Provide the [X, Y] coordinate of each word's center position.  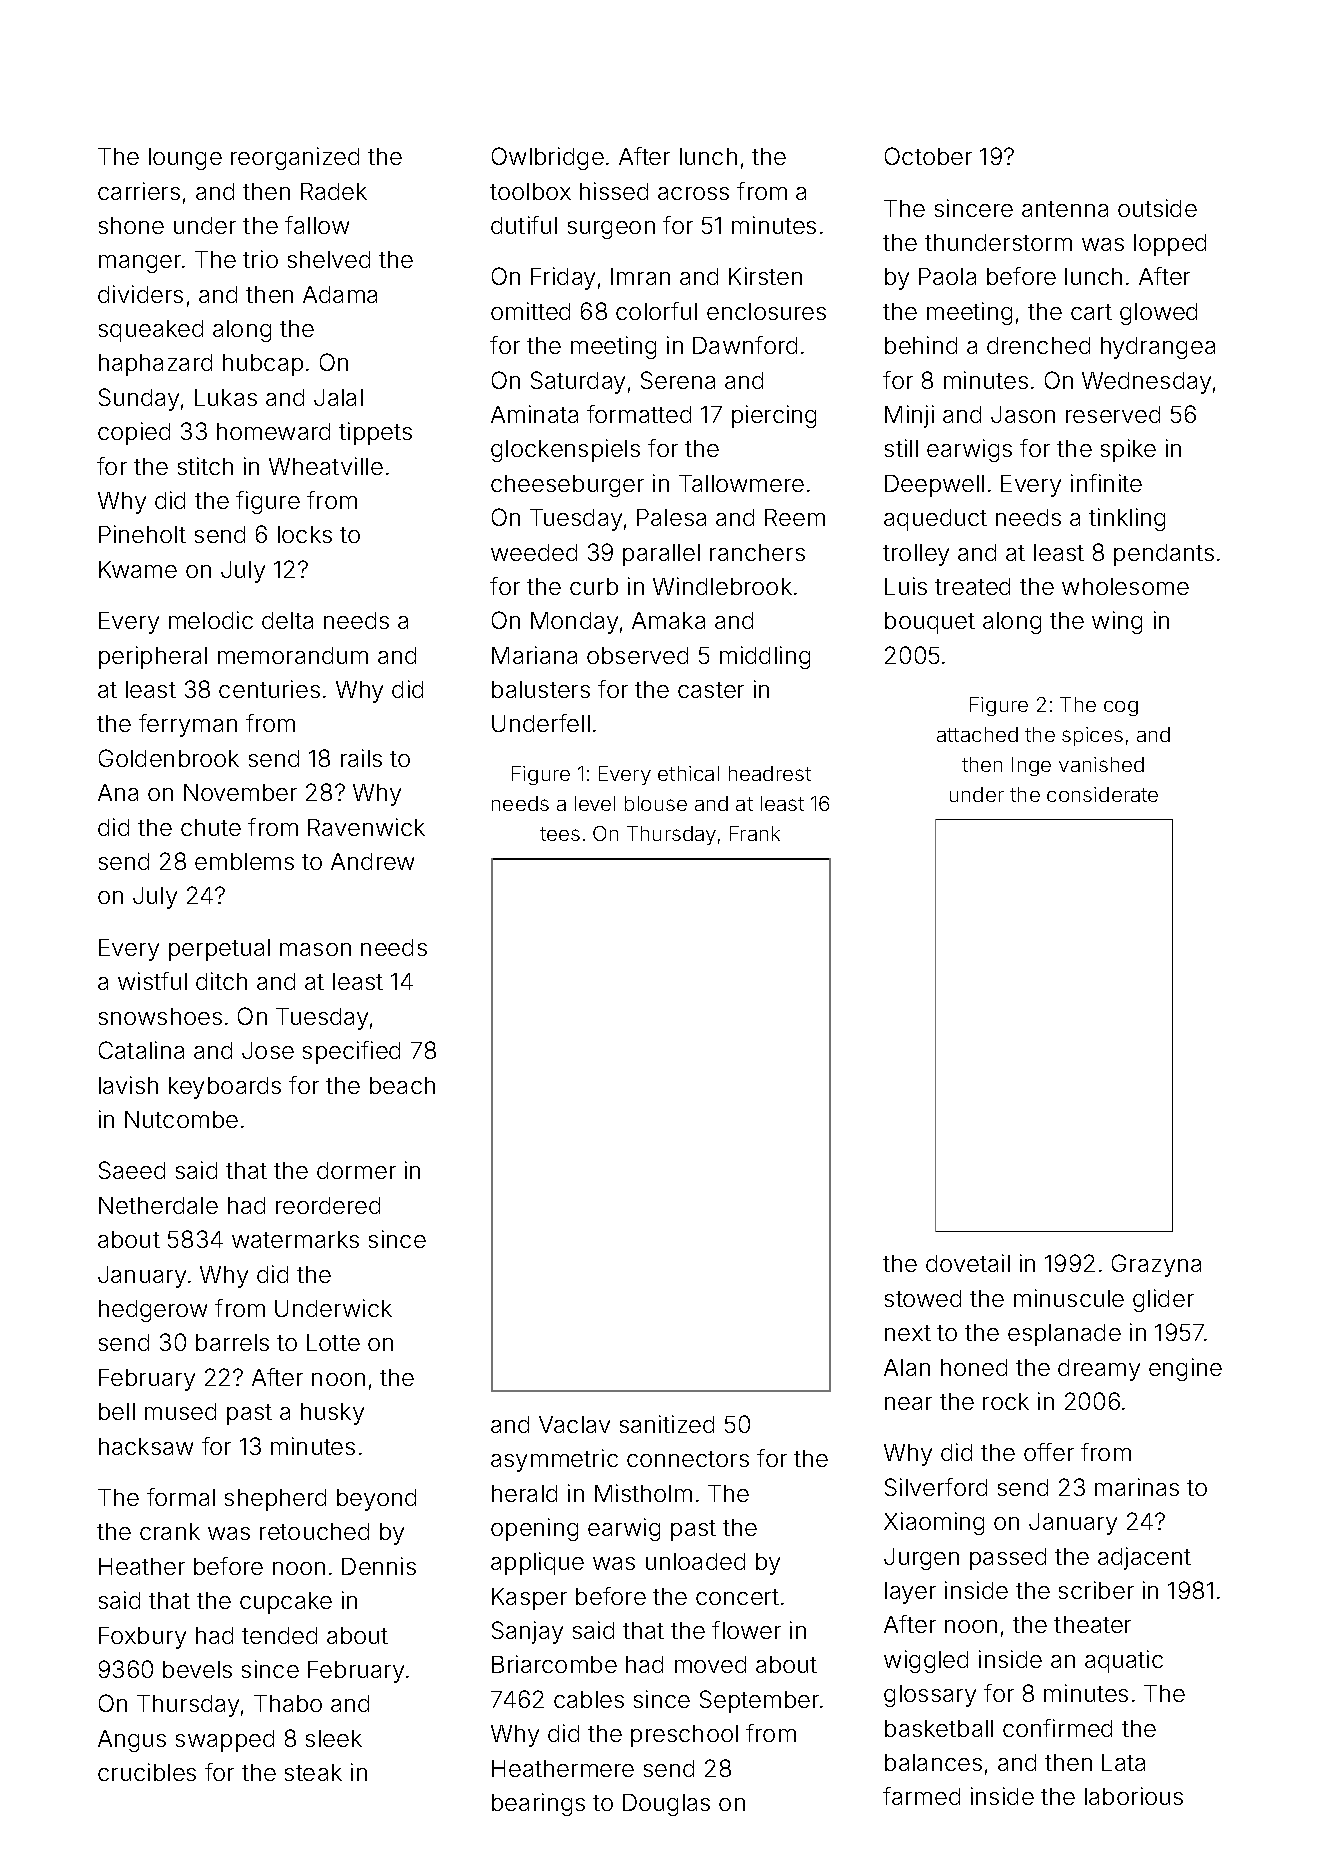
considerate [1102, 794]
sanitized [667, 1424]
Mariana [534, 655]
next [908, 1333]
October [928, 156]
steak [313, 1772]
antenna [1065, 209]
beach [402, 1085]
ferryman [188, 725]
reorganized [295, 158]
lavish [128, 1085]
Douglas [666, 1805]
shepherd [275, 1500]
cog [1121, 708]
